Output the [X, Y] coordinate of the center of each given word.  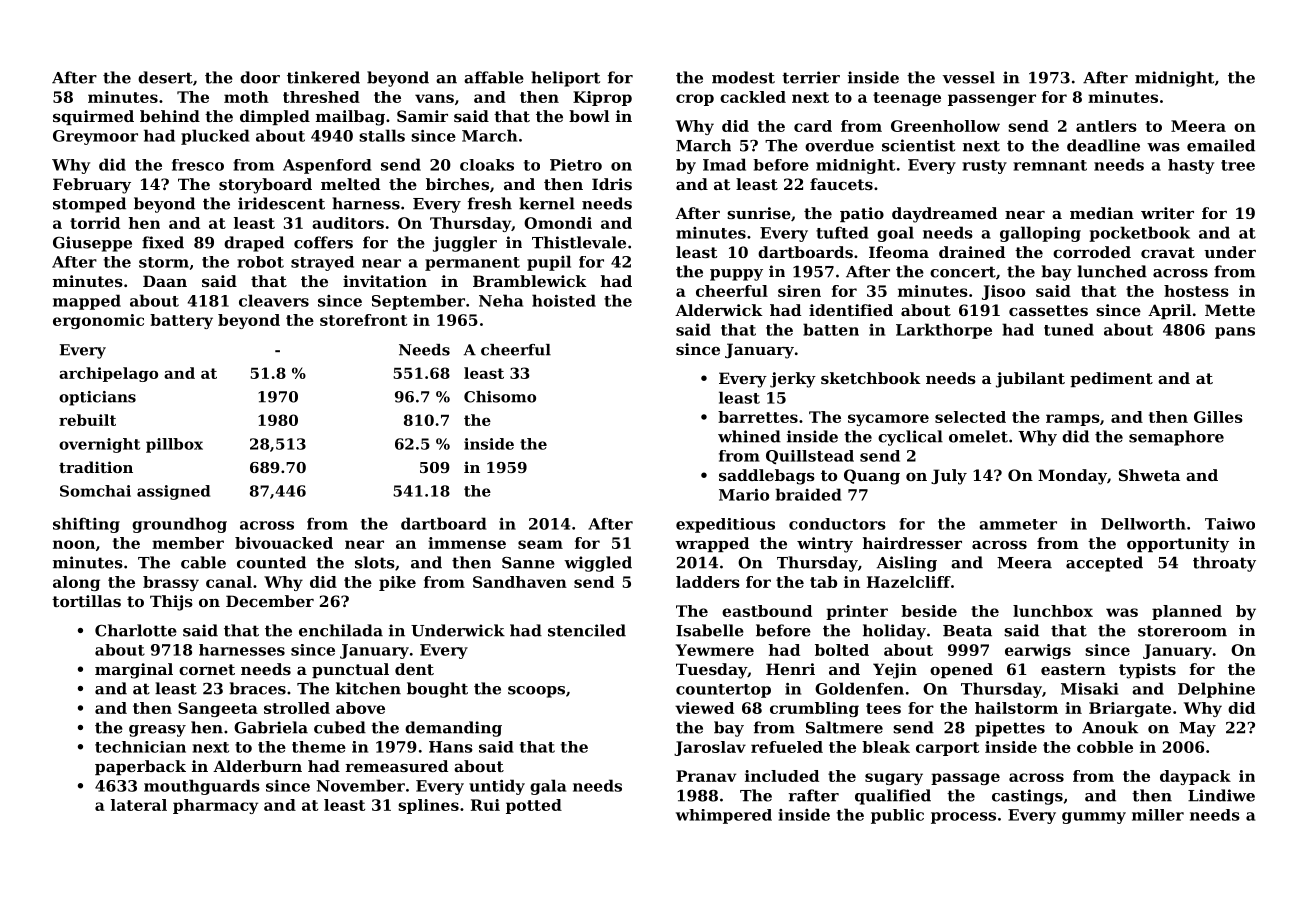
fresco [198, 165]
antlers [1106, 126]
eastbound [767, 611]
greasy [157, 731]
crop [695, 100]
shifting [86, 525]
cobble [1105, 747]
